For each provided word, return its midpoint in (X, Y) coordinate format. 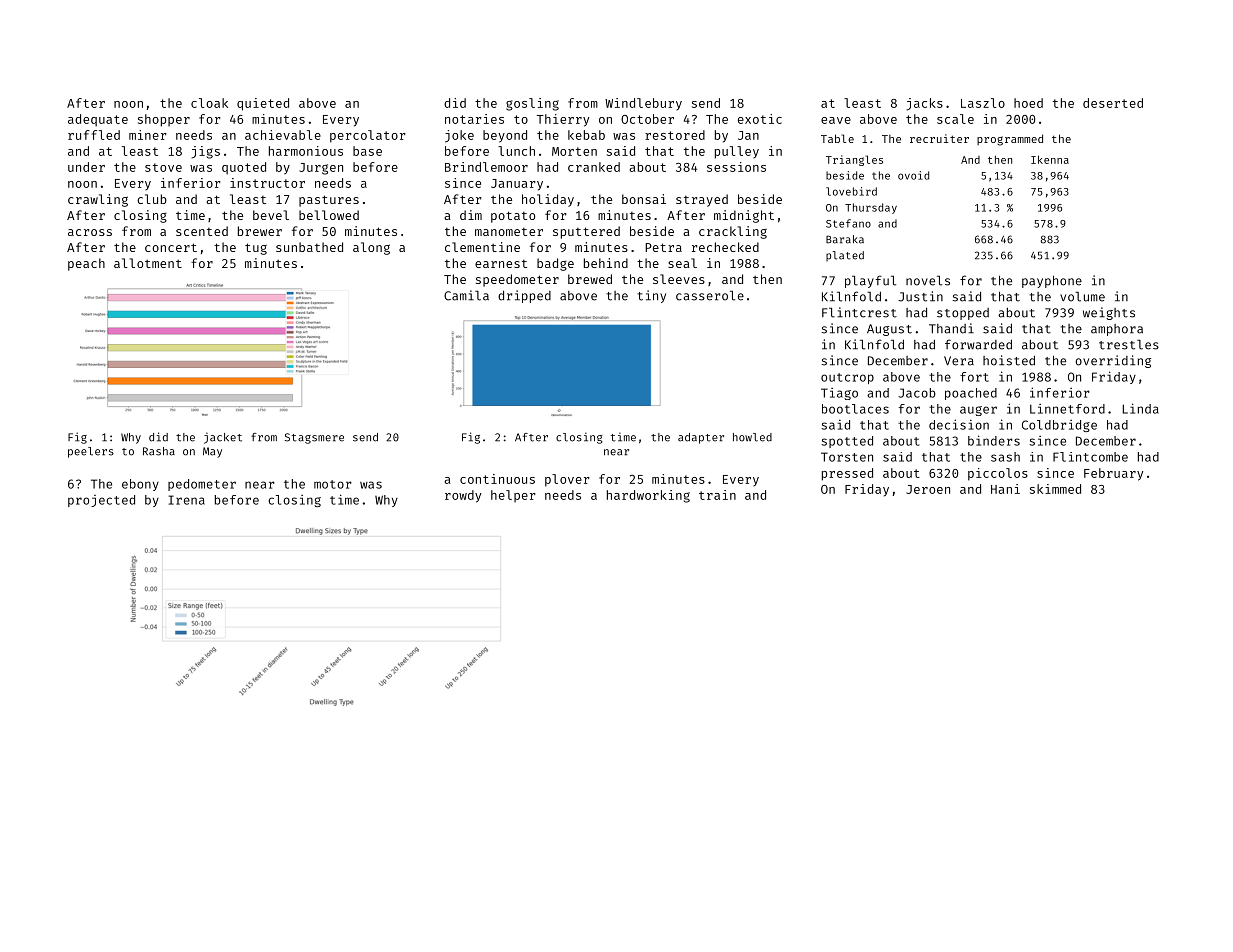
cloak (209, 103)
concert (171, 247)
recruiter (939, 138)
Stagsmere (314, 438)
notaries (474, 119)
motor (333, 484)
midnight (744, 216)
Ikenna (1050, 159)
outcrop (847, 378)
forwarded (978, 344)
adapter (701, 438)
